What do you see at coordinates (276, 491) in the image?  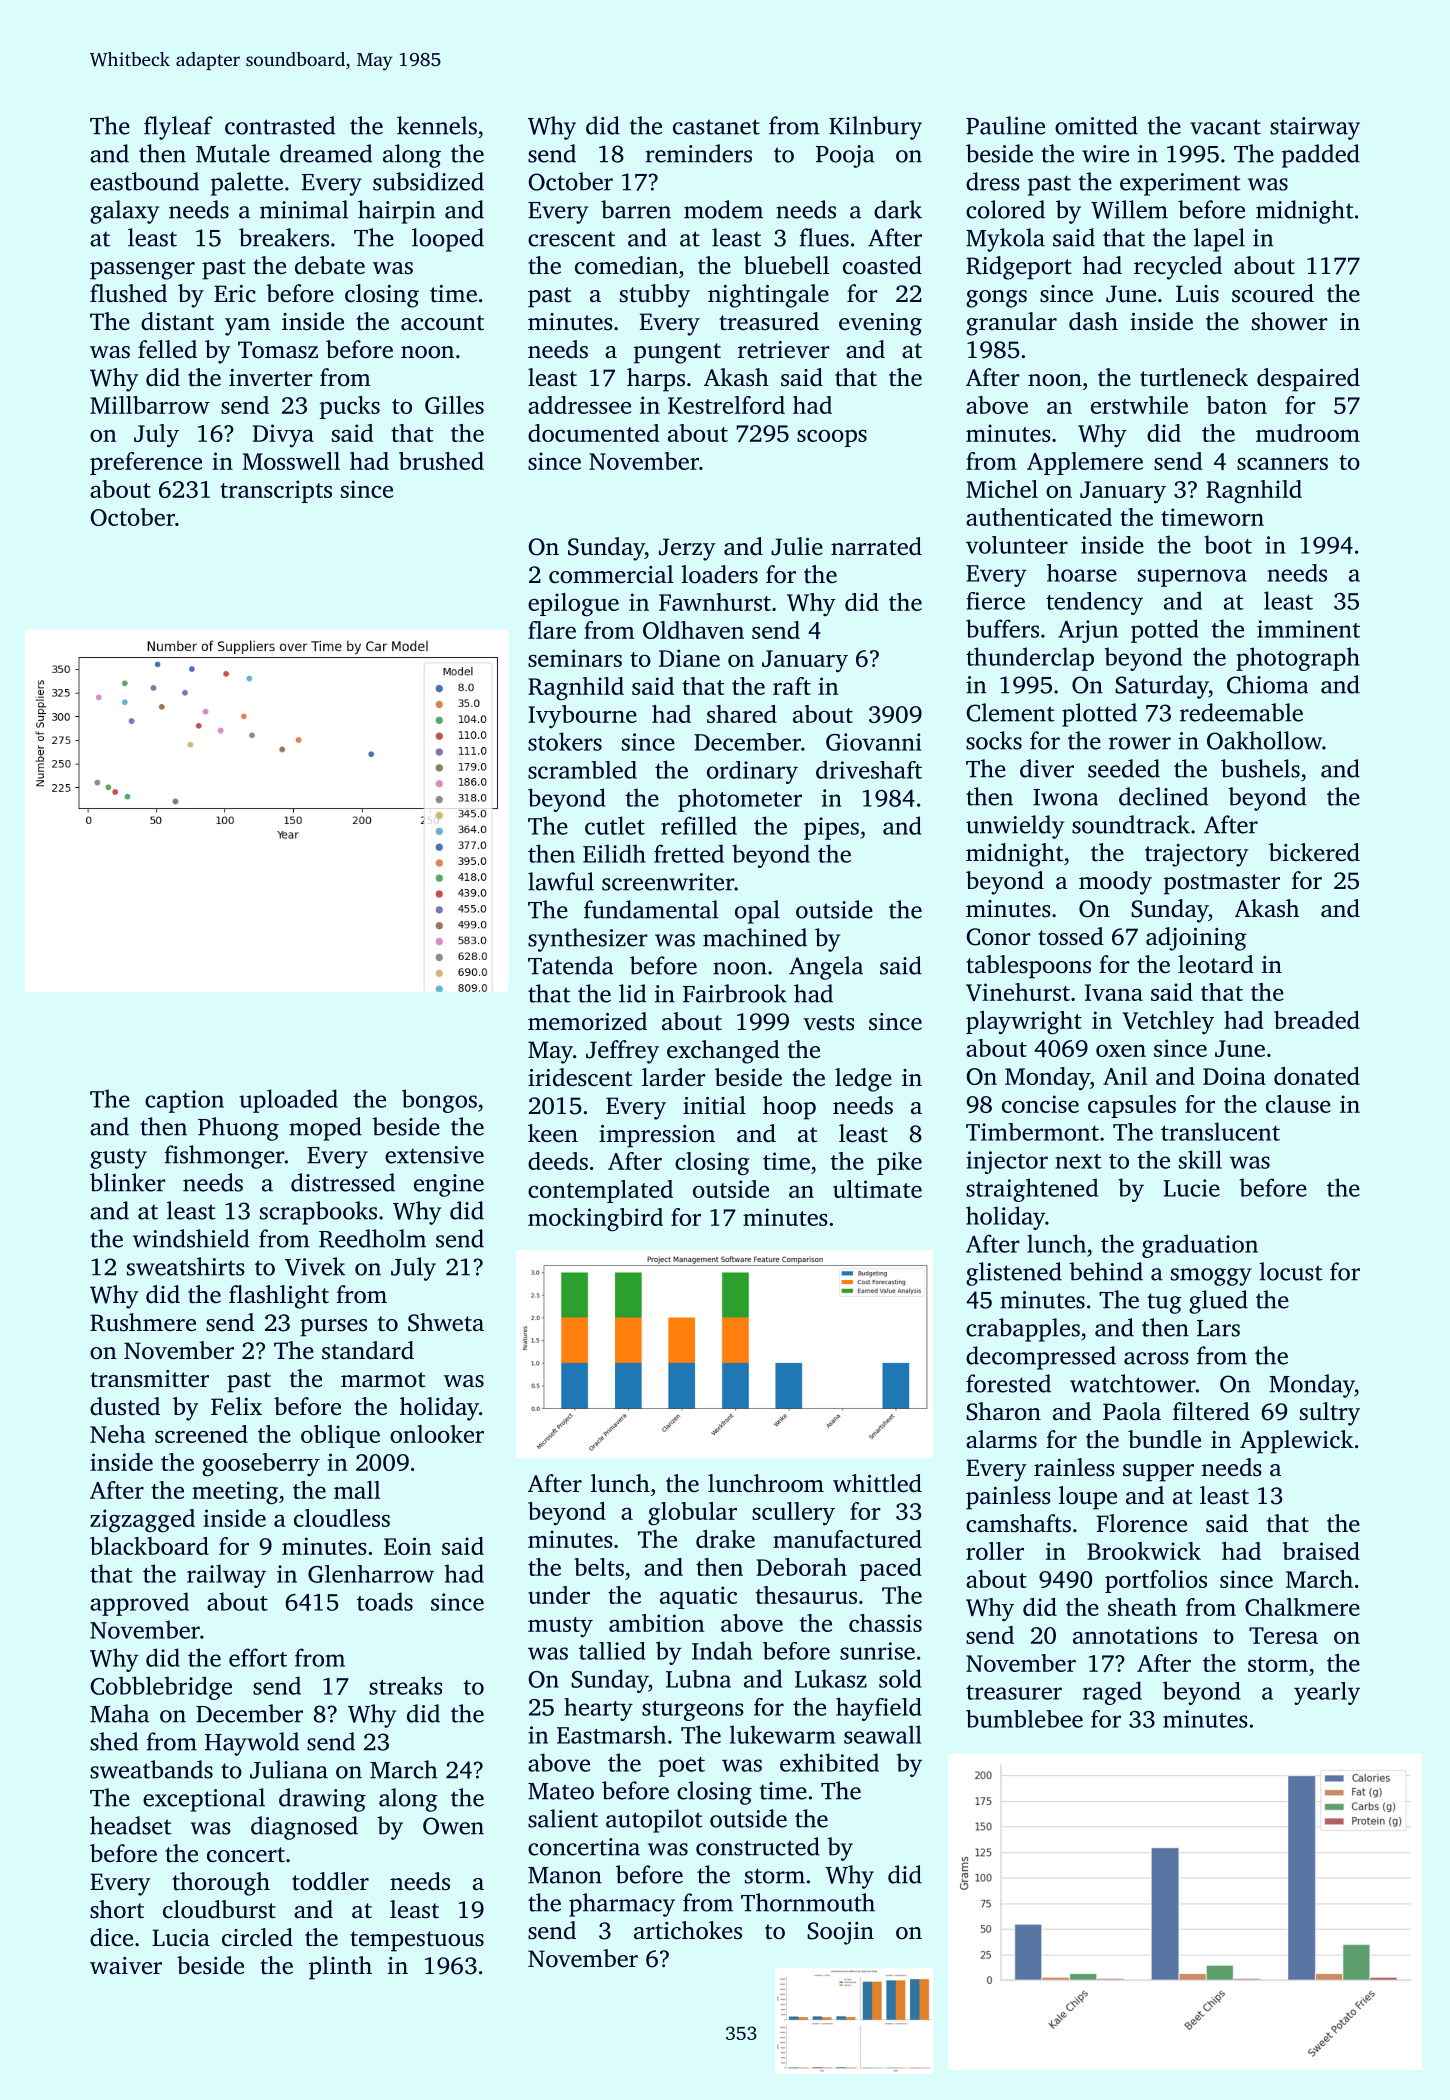 I see `transcripts` at bounding box center [276, 491].
